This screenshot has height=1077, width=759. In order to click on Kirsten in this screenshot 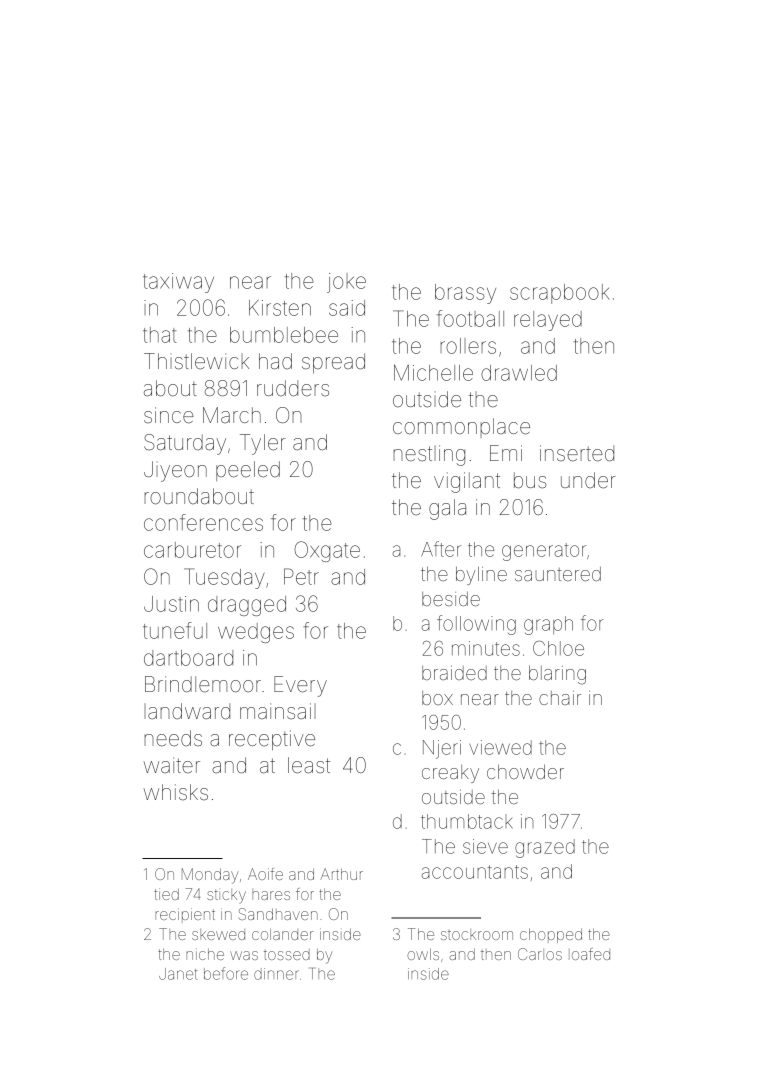, I will do `click(280, 308)`.
